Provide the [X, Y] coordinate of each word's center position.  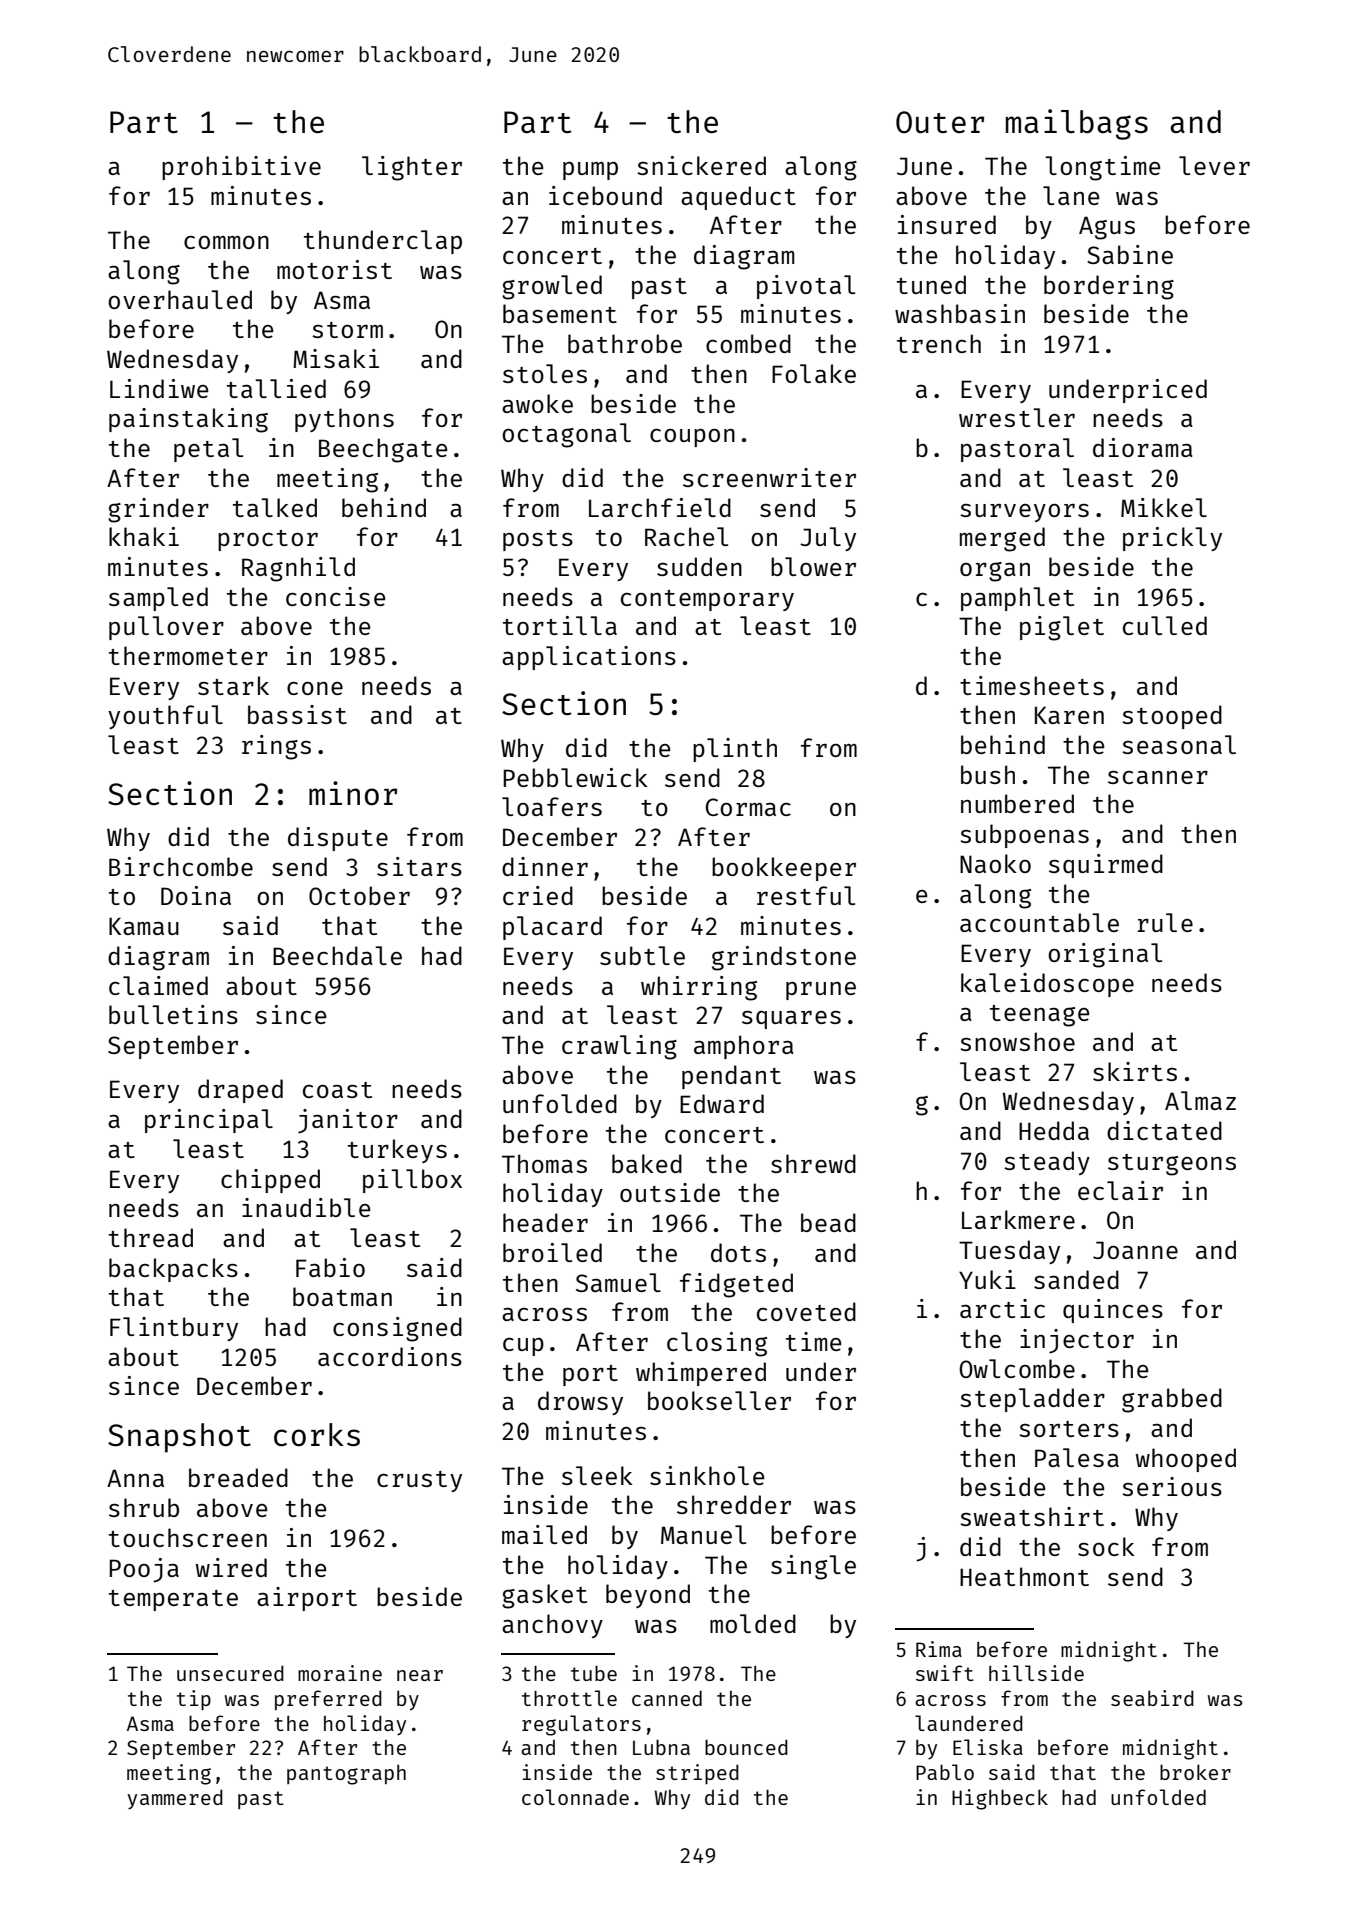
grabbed [1172, 1400]
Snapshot [179, 1438]
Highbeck [1000, 1799]
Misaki [336, 358]
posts [538, 540]
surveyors [1024, 513]
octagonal [566, 435]
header [545, 1222]
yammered [175, 1800]
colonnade [575, 1797]
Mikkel [1164, 507]
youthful [165, 717]
